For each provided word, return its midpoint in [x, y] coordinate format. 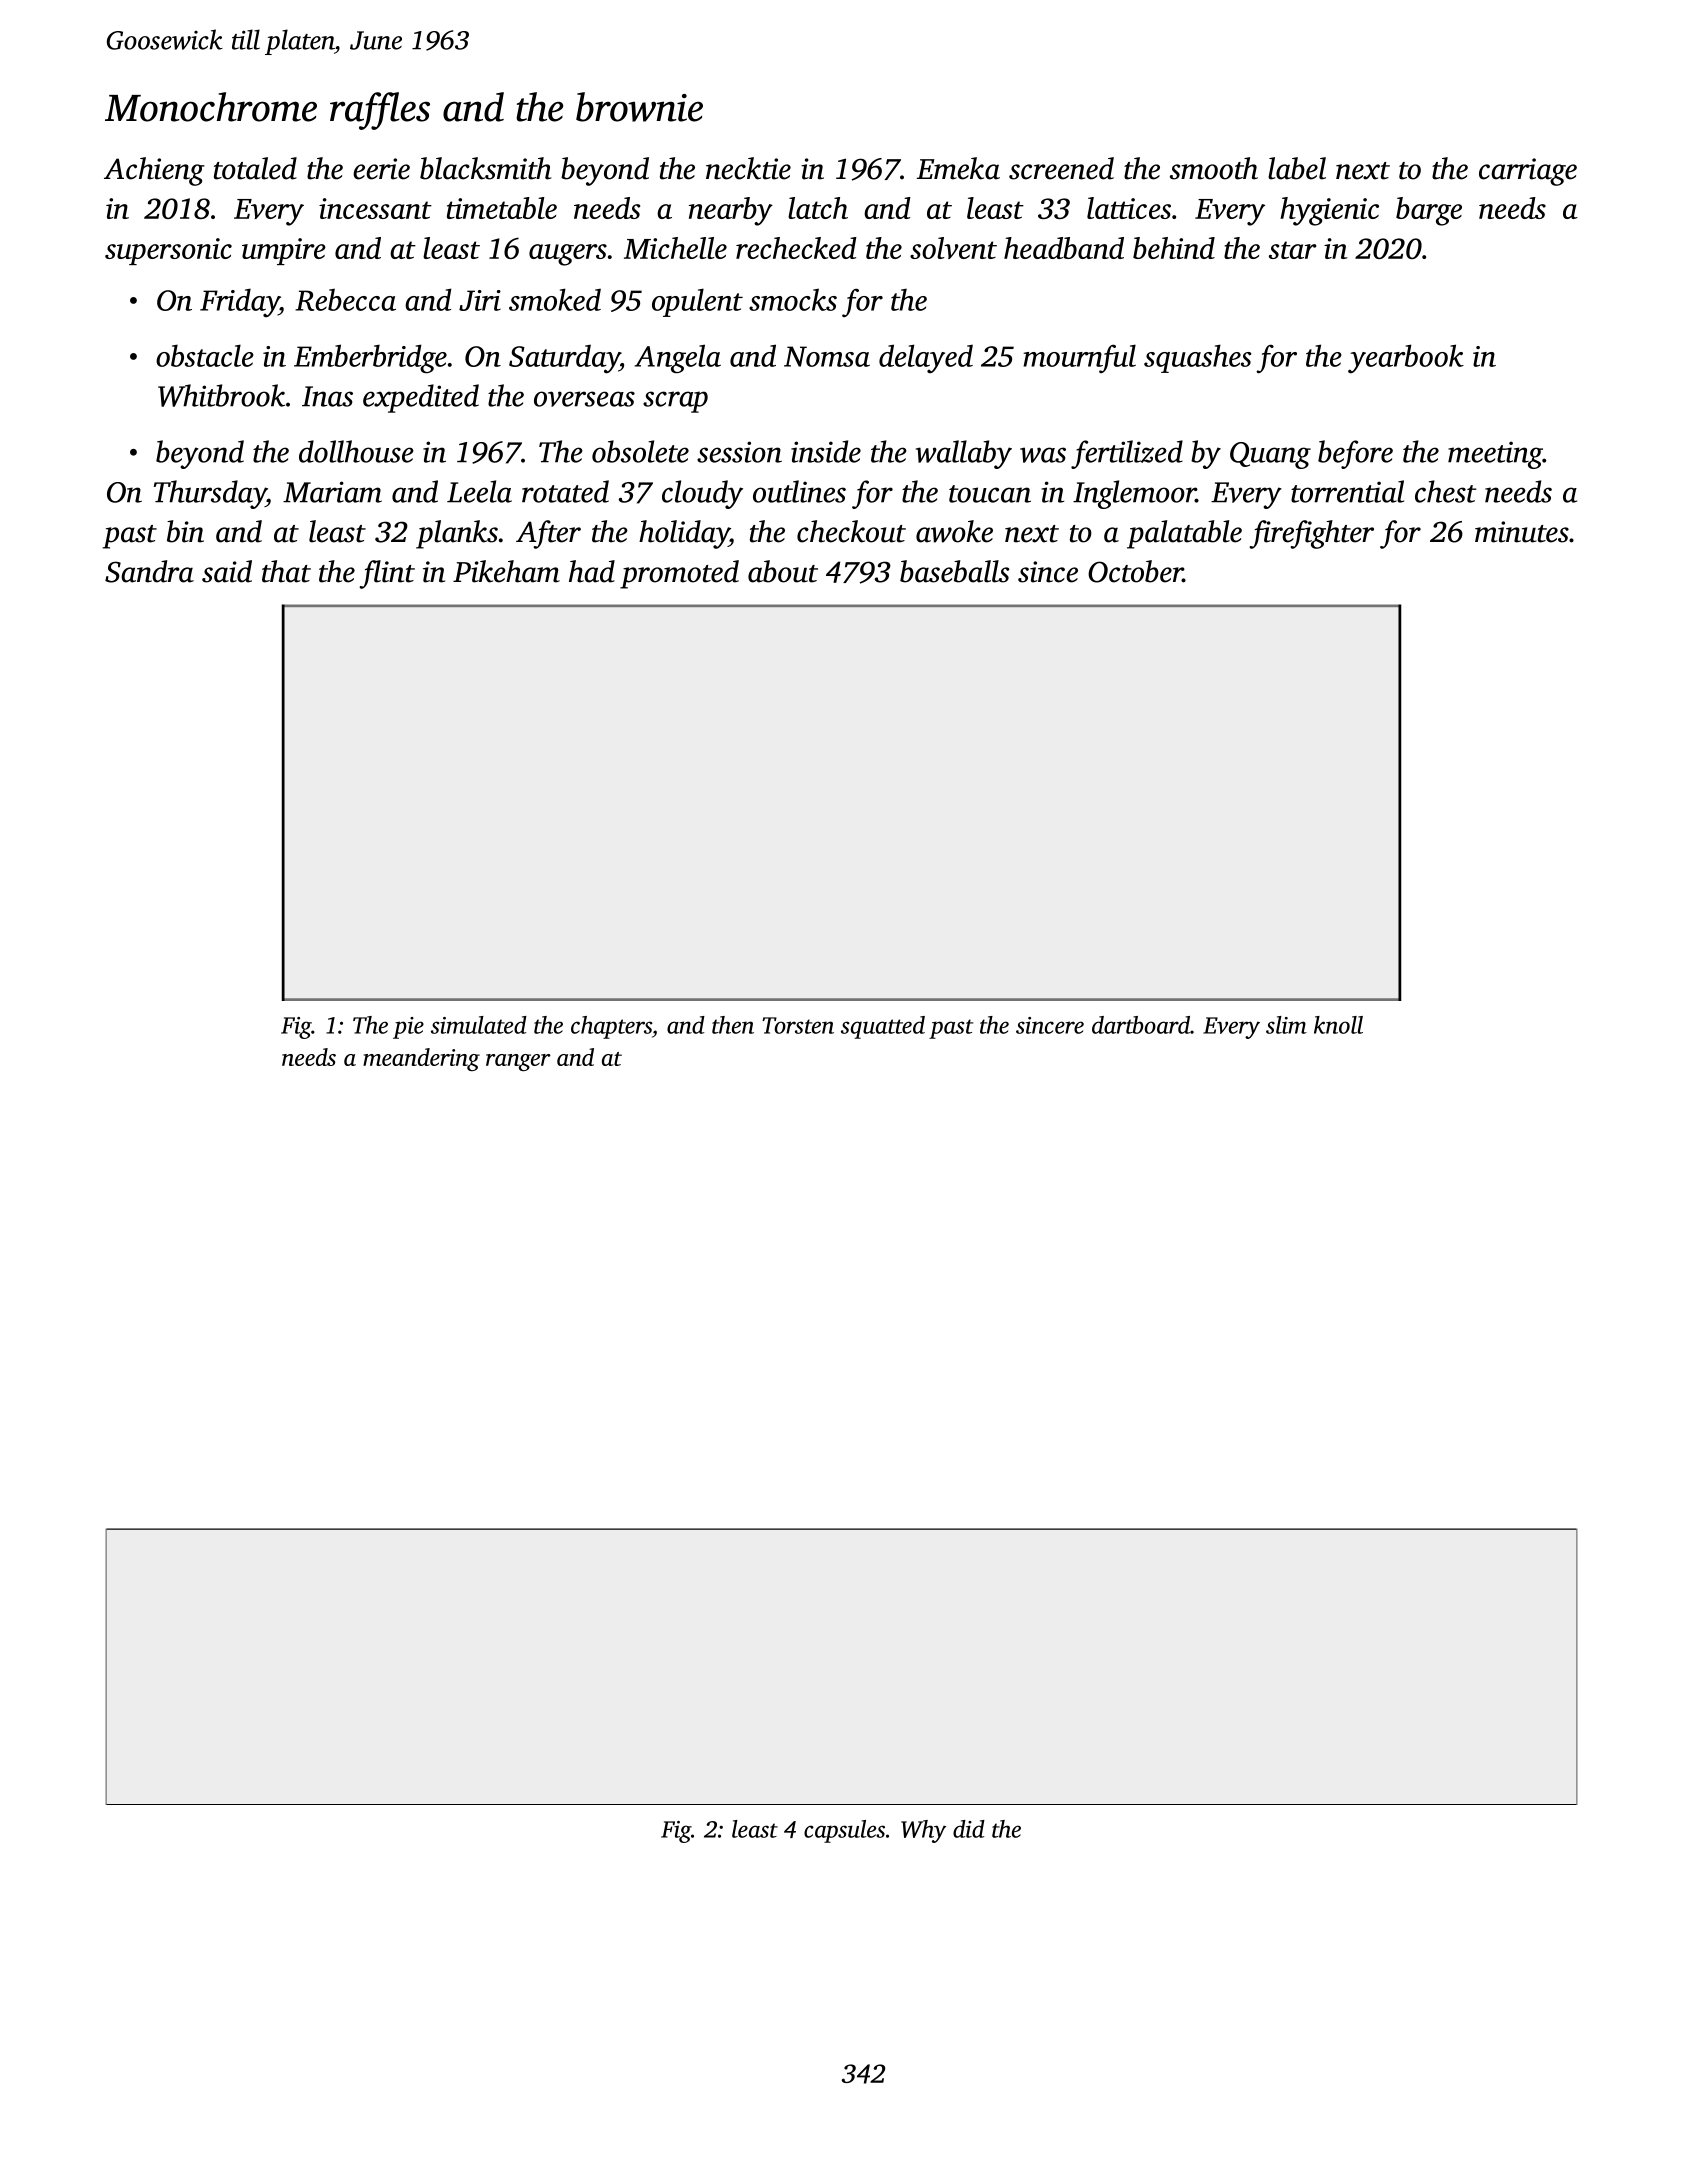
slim [1286, 1025]
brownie [639, 107]
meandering [421, 1059]
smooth [1214, 168]
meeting [1495, 455]
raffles [380, 111]
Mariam [332, 492]
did [969, 1829]
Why [923, 1831]
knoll [1338, 1025]
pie [408, 1028]
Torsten [798, 1025]
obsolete [640, 451]
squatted [883, 1027]
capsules [844, 1831]
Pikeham [506, 571]
